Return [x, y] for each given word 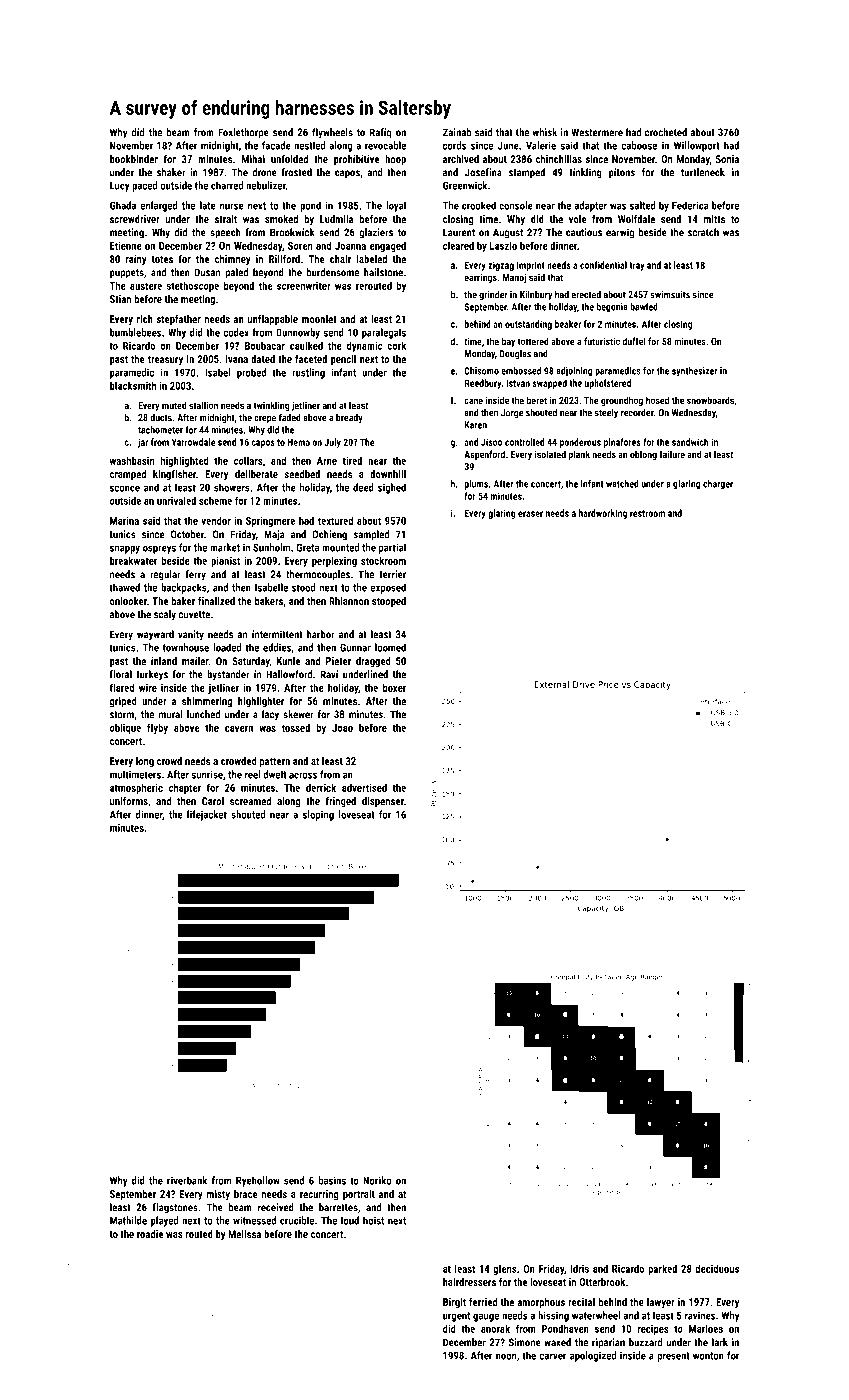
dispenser [383, 802]
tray [637, 266]
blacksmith [133, 385]
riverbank [187, 1180]
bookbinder [134, 159]
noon [506, 1356]
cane [473, 401]
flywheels [332, 133]
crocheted [666, 132]
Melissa [244, 1234]
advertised [364, 787]
